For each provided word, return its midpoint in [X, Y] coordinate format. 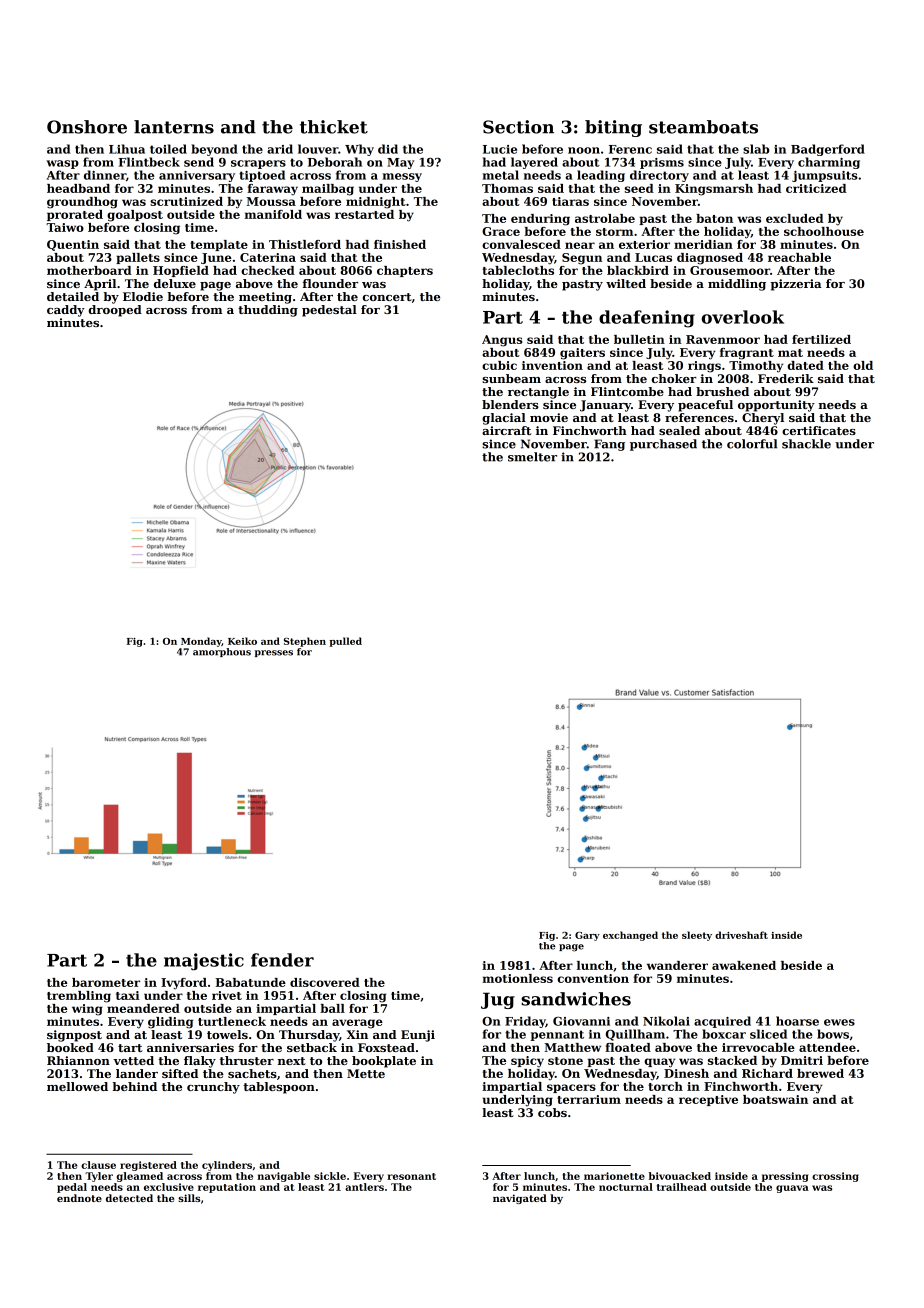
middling [737, 285]
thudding [268, 311]
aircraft [506, 430]
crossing [835, 1177]
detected [129, 1198]
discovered [325, 982]
